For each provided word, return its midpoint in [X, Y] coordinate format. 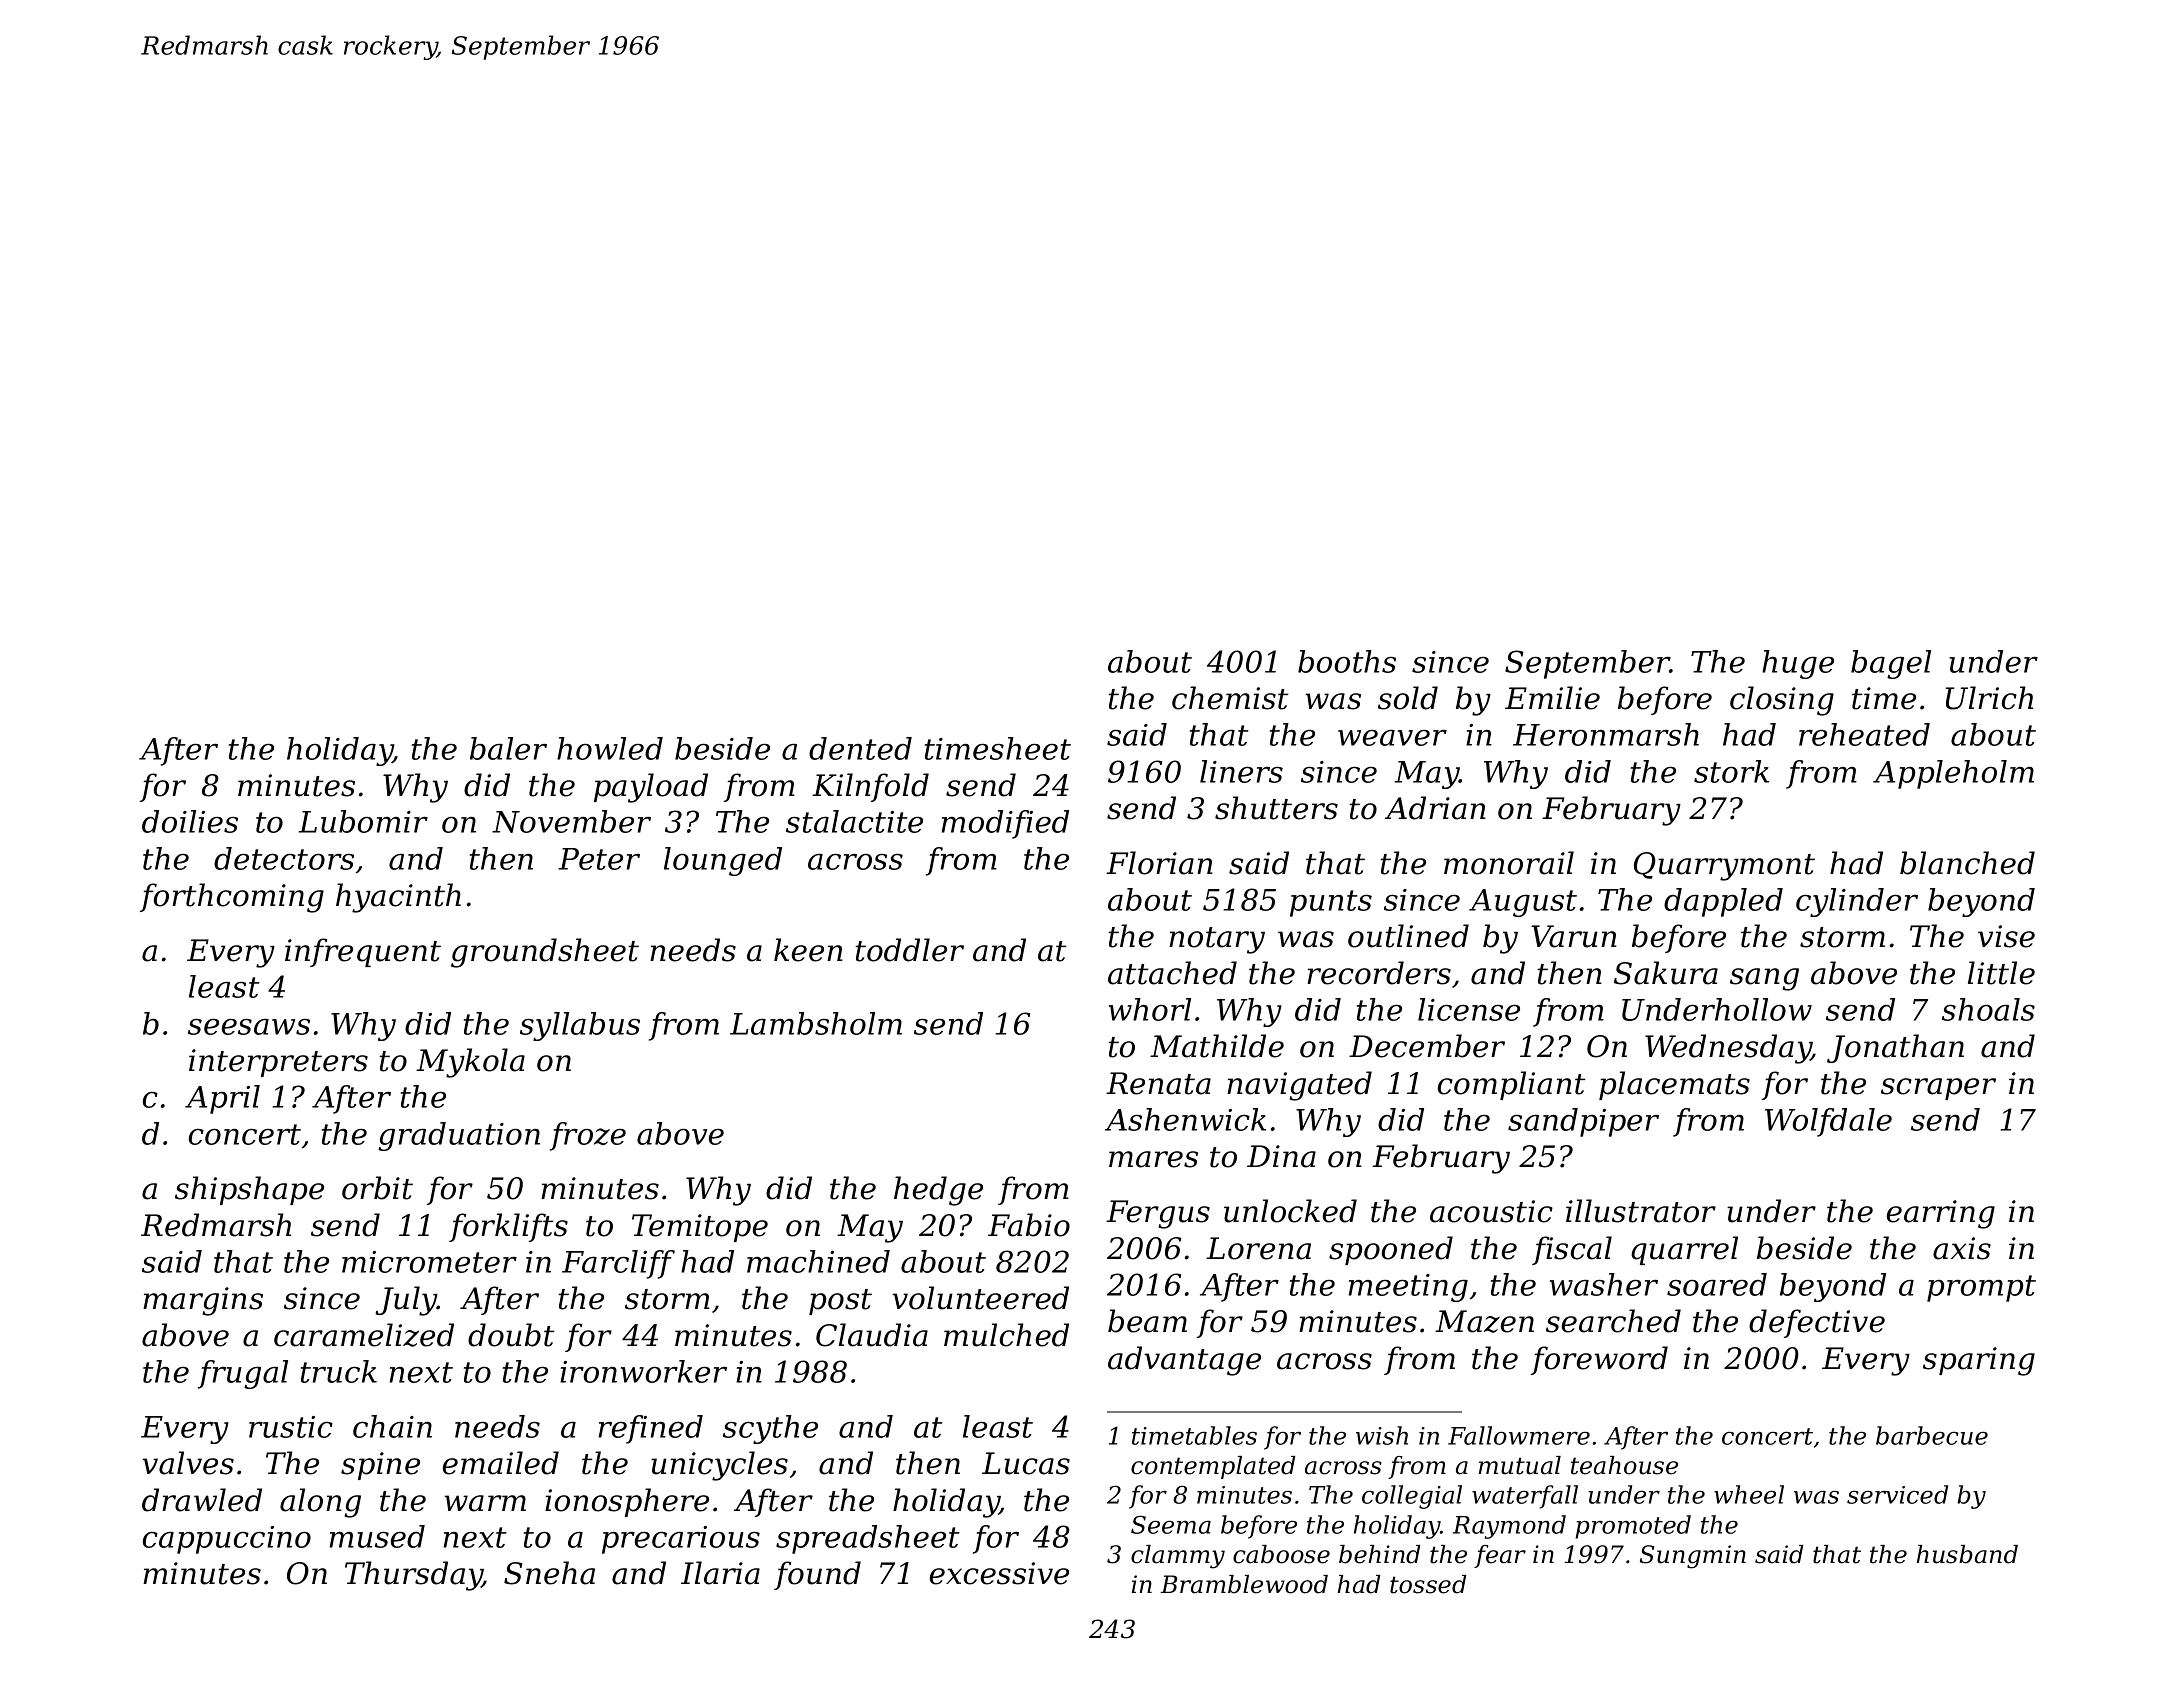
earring [1941, 1214]
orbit [377, 1188]
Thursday [413, 1576]
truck [339, 1371]
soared [1717, 1284]
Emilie [1552, 698]
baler [508, 748]
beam [1147, 1321]
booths [1347, 661]
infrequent [363, 952]
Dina [1281, 1156]
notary [1217, 940]
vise [2006, 936]
